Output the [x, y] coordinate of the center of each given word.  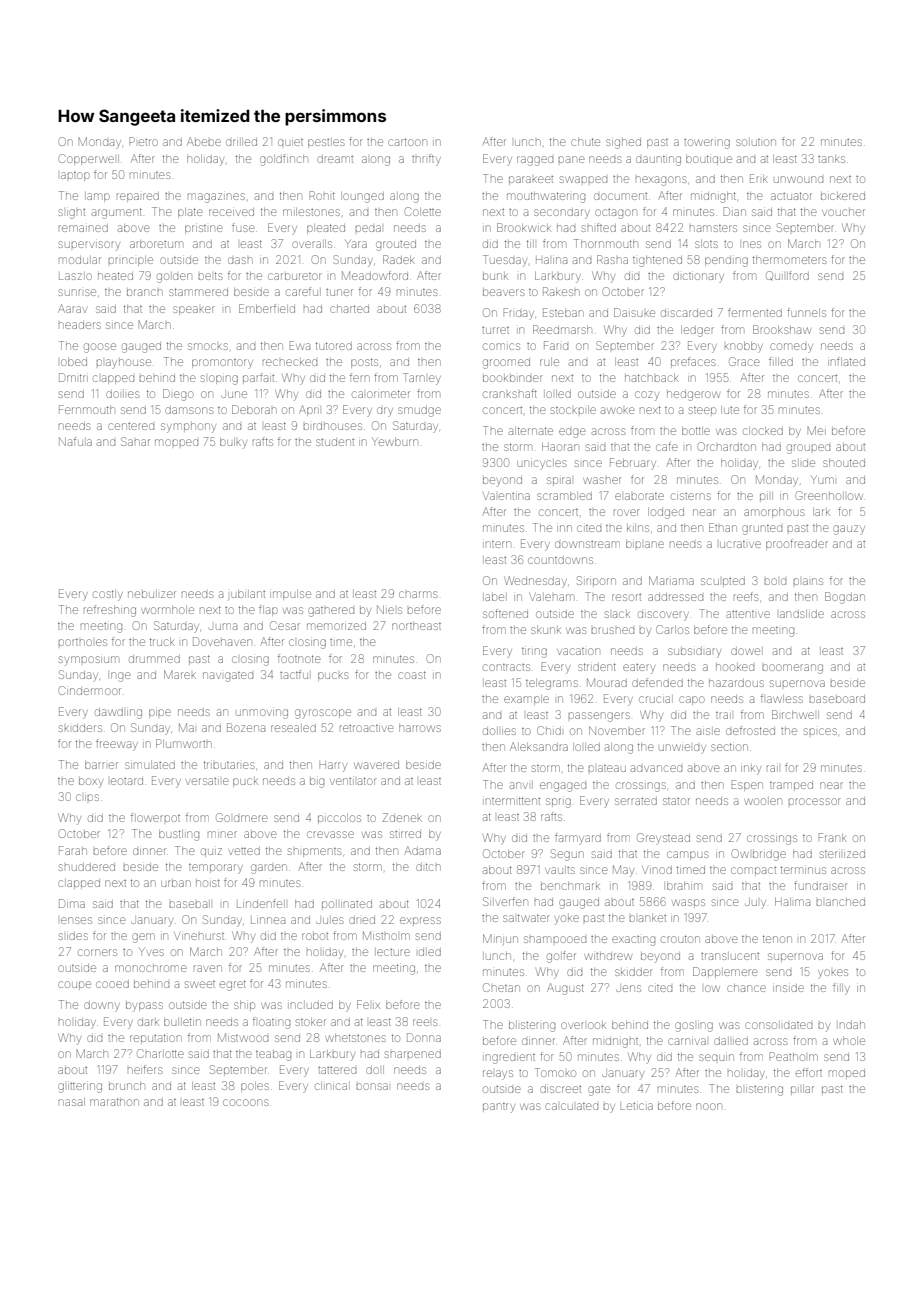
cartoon [407, 142]
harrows [420, 728]
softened [505, 613]
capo [692, 700]
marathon [114, 1102]
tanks [831, 159]
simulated [150, 765]
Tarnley [422, 379]
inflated [846, 361]
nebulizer [152, 594]
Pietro [143, 141]
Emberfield [267, 308]
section [729, 747]
